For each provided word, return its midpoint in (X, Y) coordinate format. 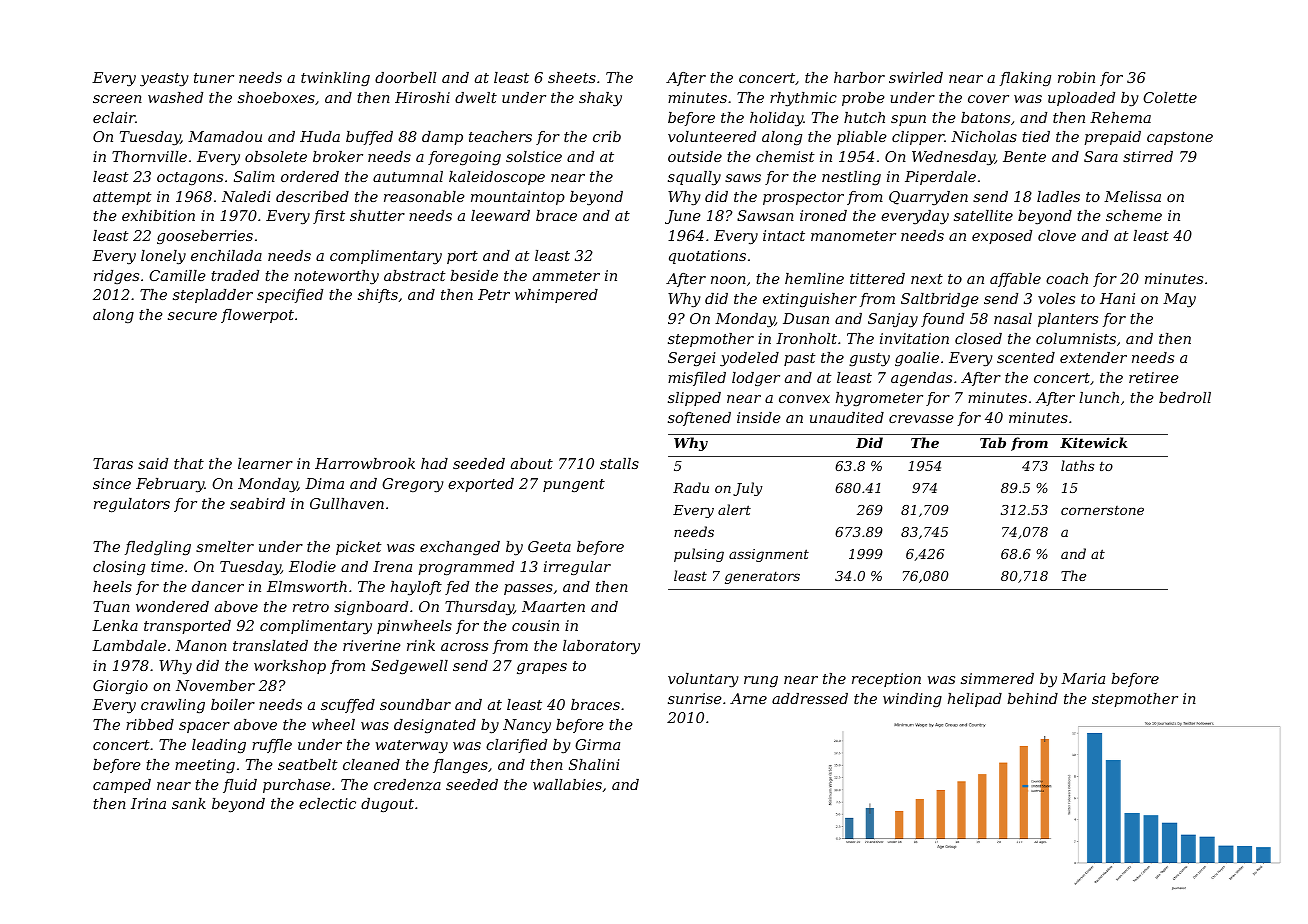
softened (699, 419)
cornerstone (1102, 510)
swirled (916, 77)
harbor (859, 77)
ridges (116, 277)
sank (189, 803)
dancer (218, 586)
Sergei (692, 359)
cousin (535, 625)
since (112, 483)
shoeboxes (276, 97)
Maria (1083, 678)
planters (1068, 320)
